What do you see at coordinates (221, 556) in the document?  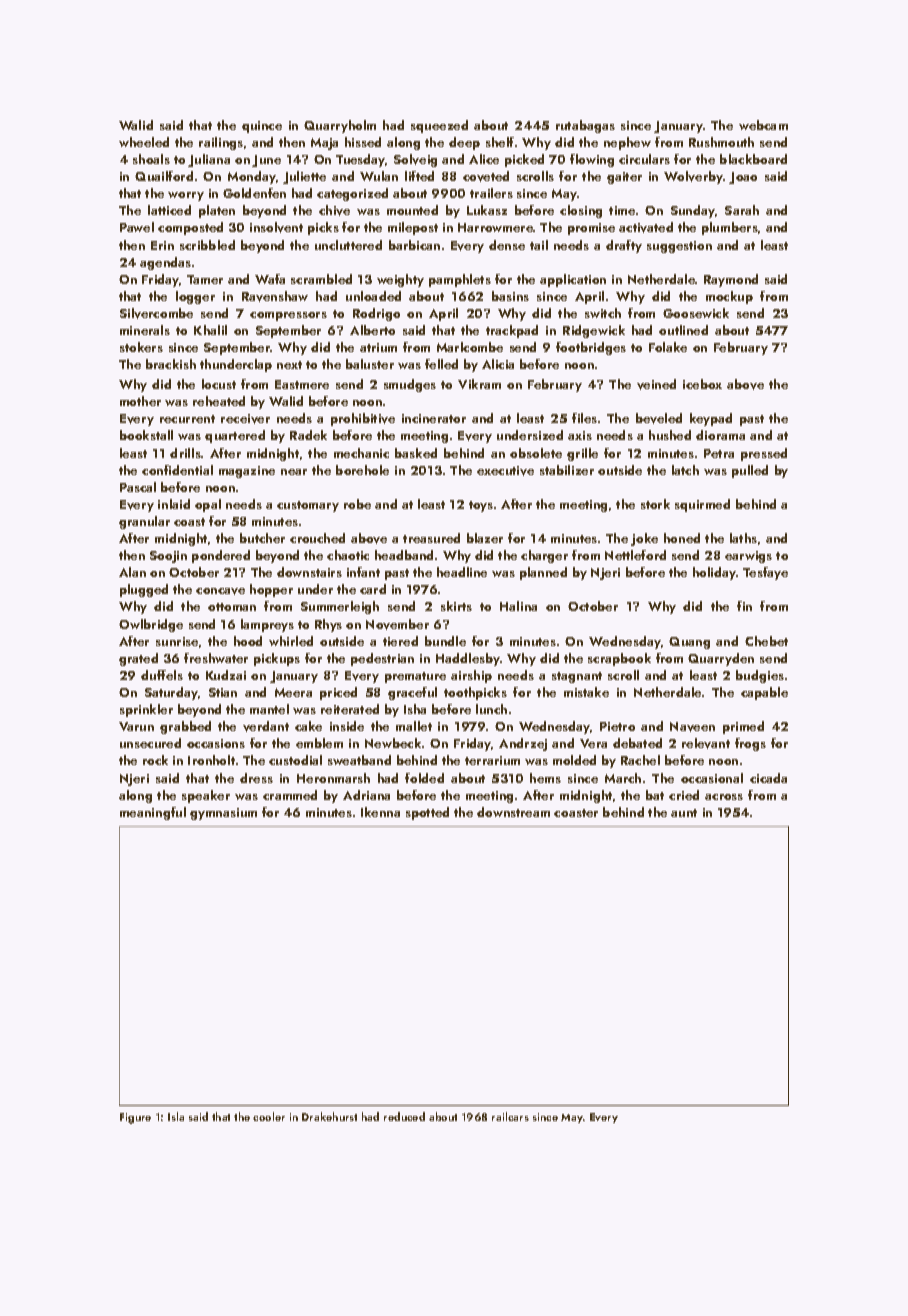 I see `pondered` at bounding box center [221, 556].
